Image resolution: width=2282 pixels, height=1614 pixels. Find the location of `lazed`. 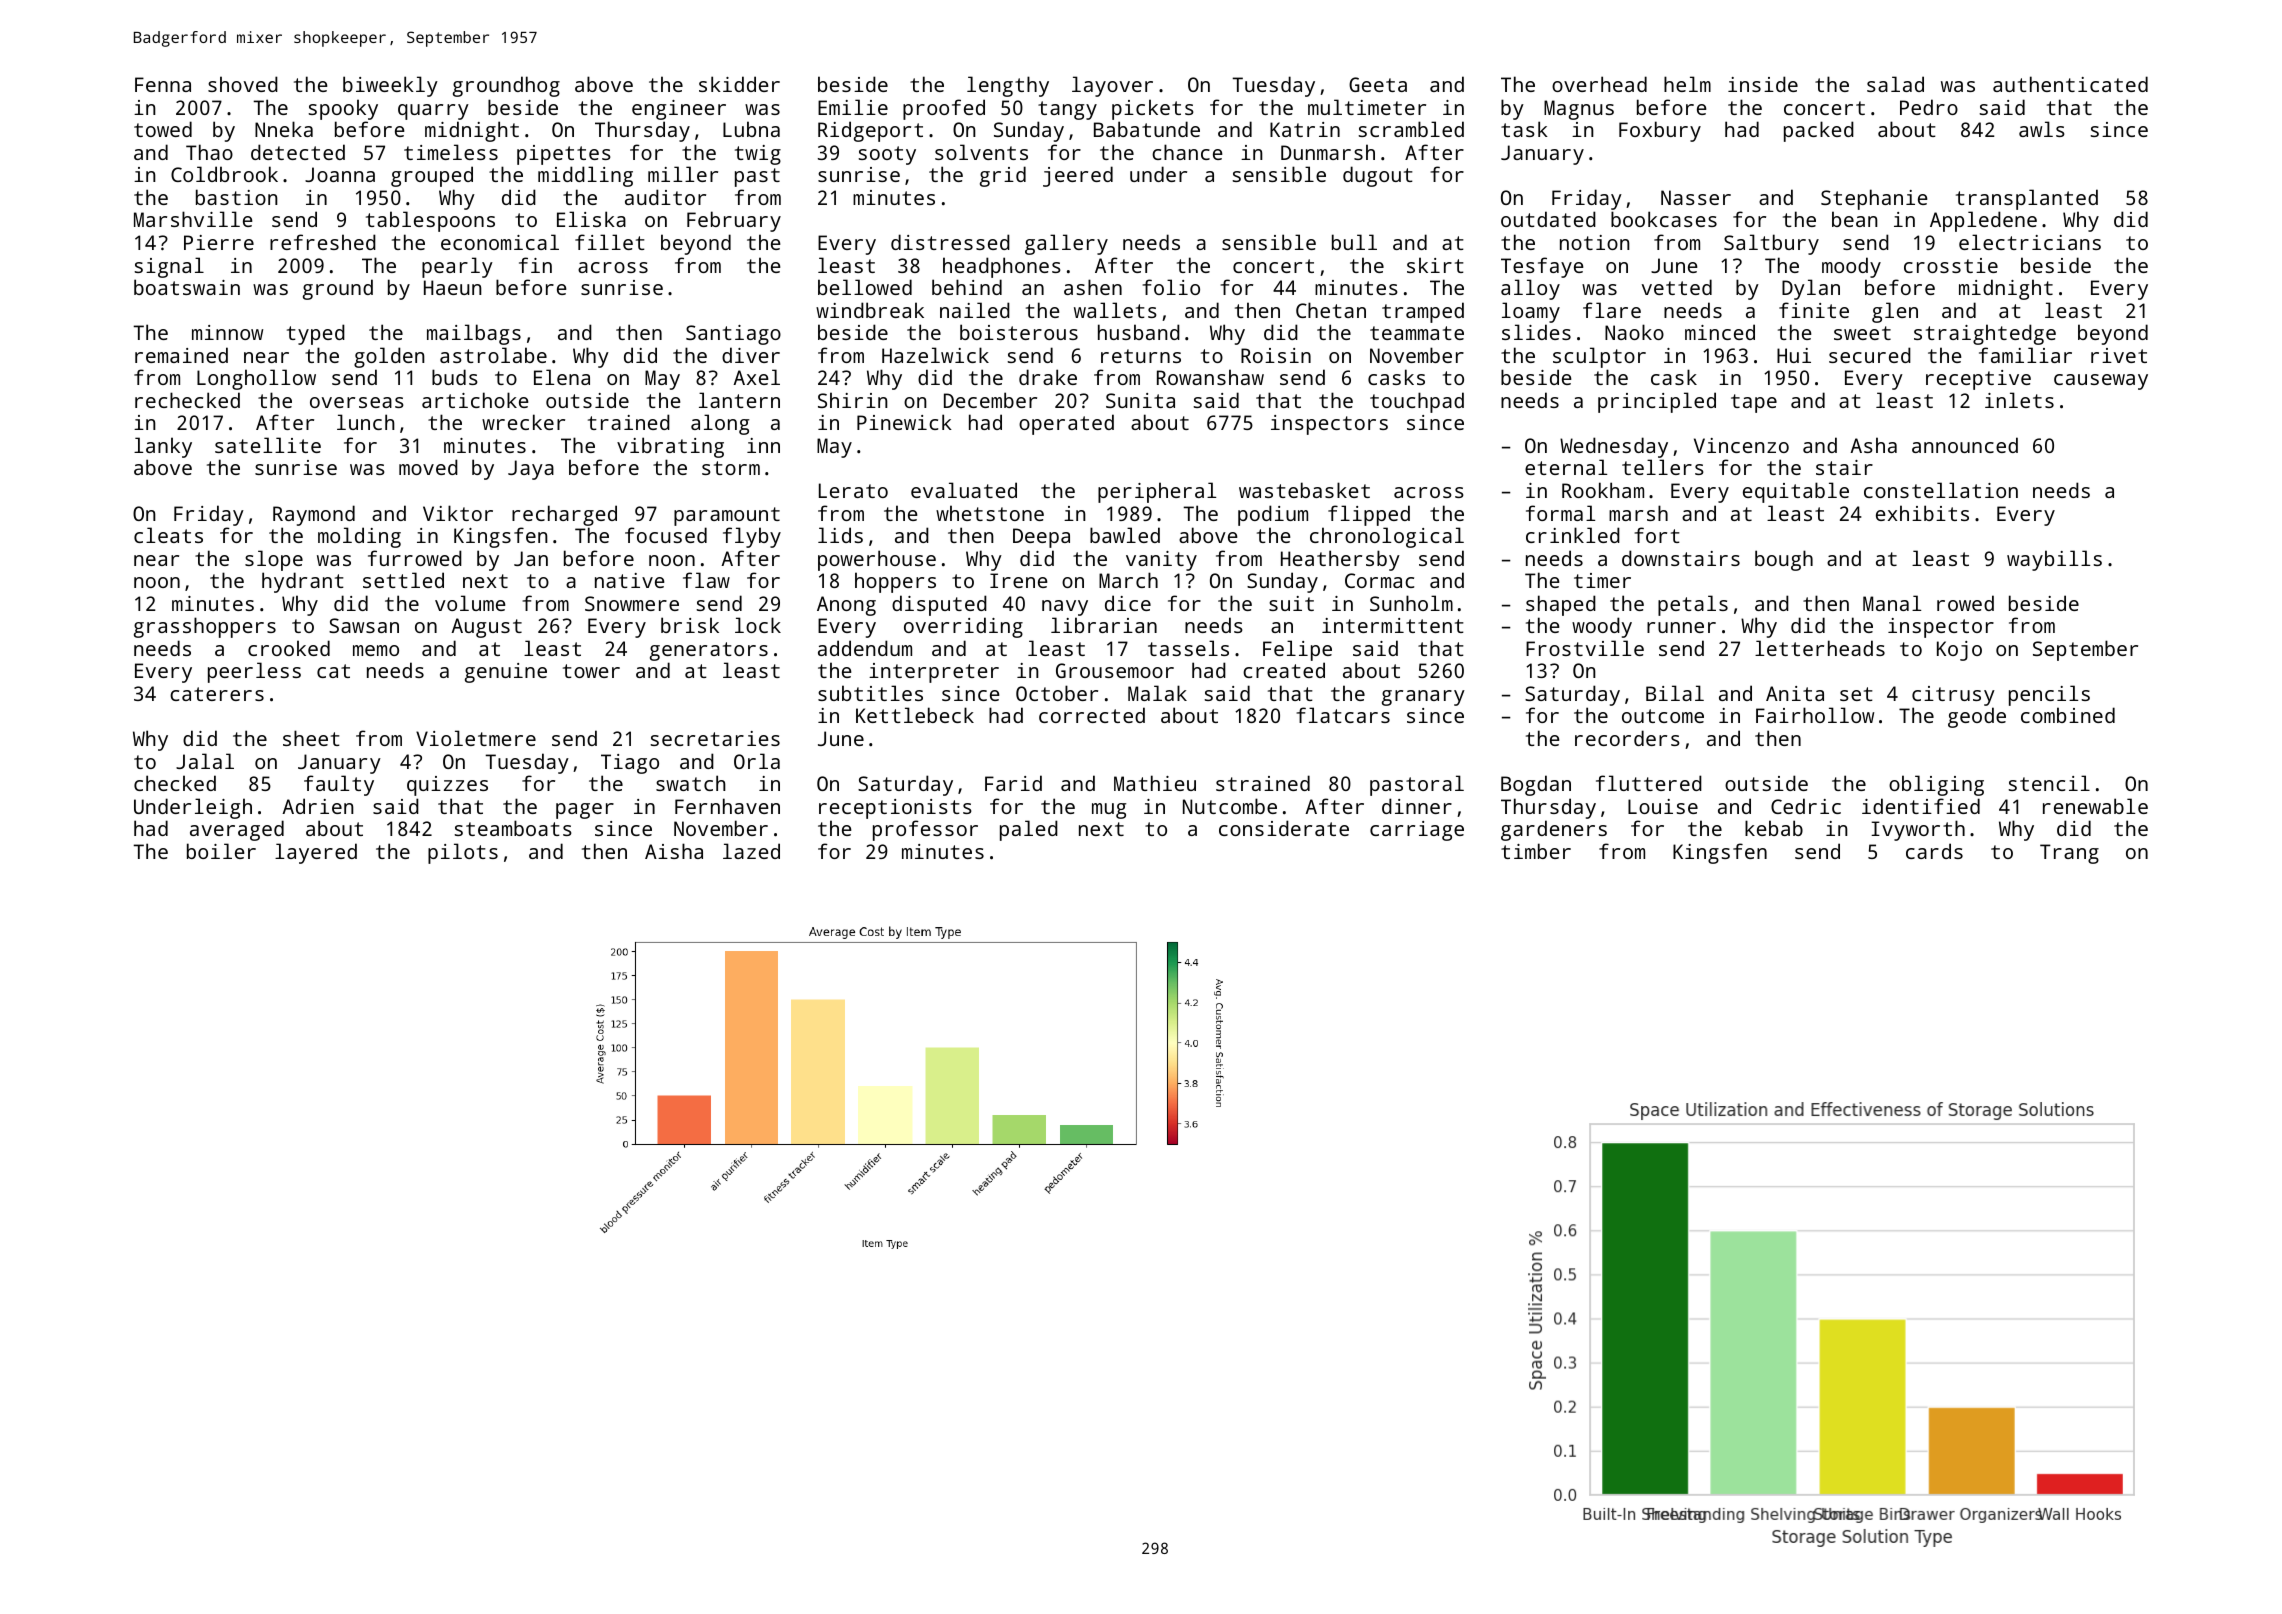

lazed is located at coordinates (751, 851).
